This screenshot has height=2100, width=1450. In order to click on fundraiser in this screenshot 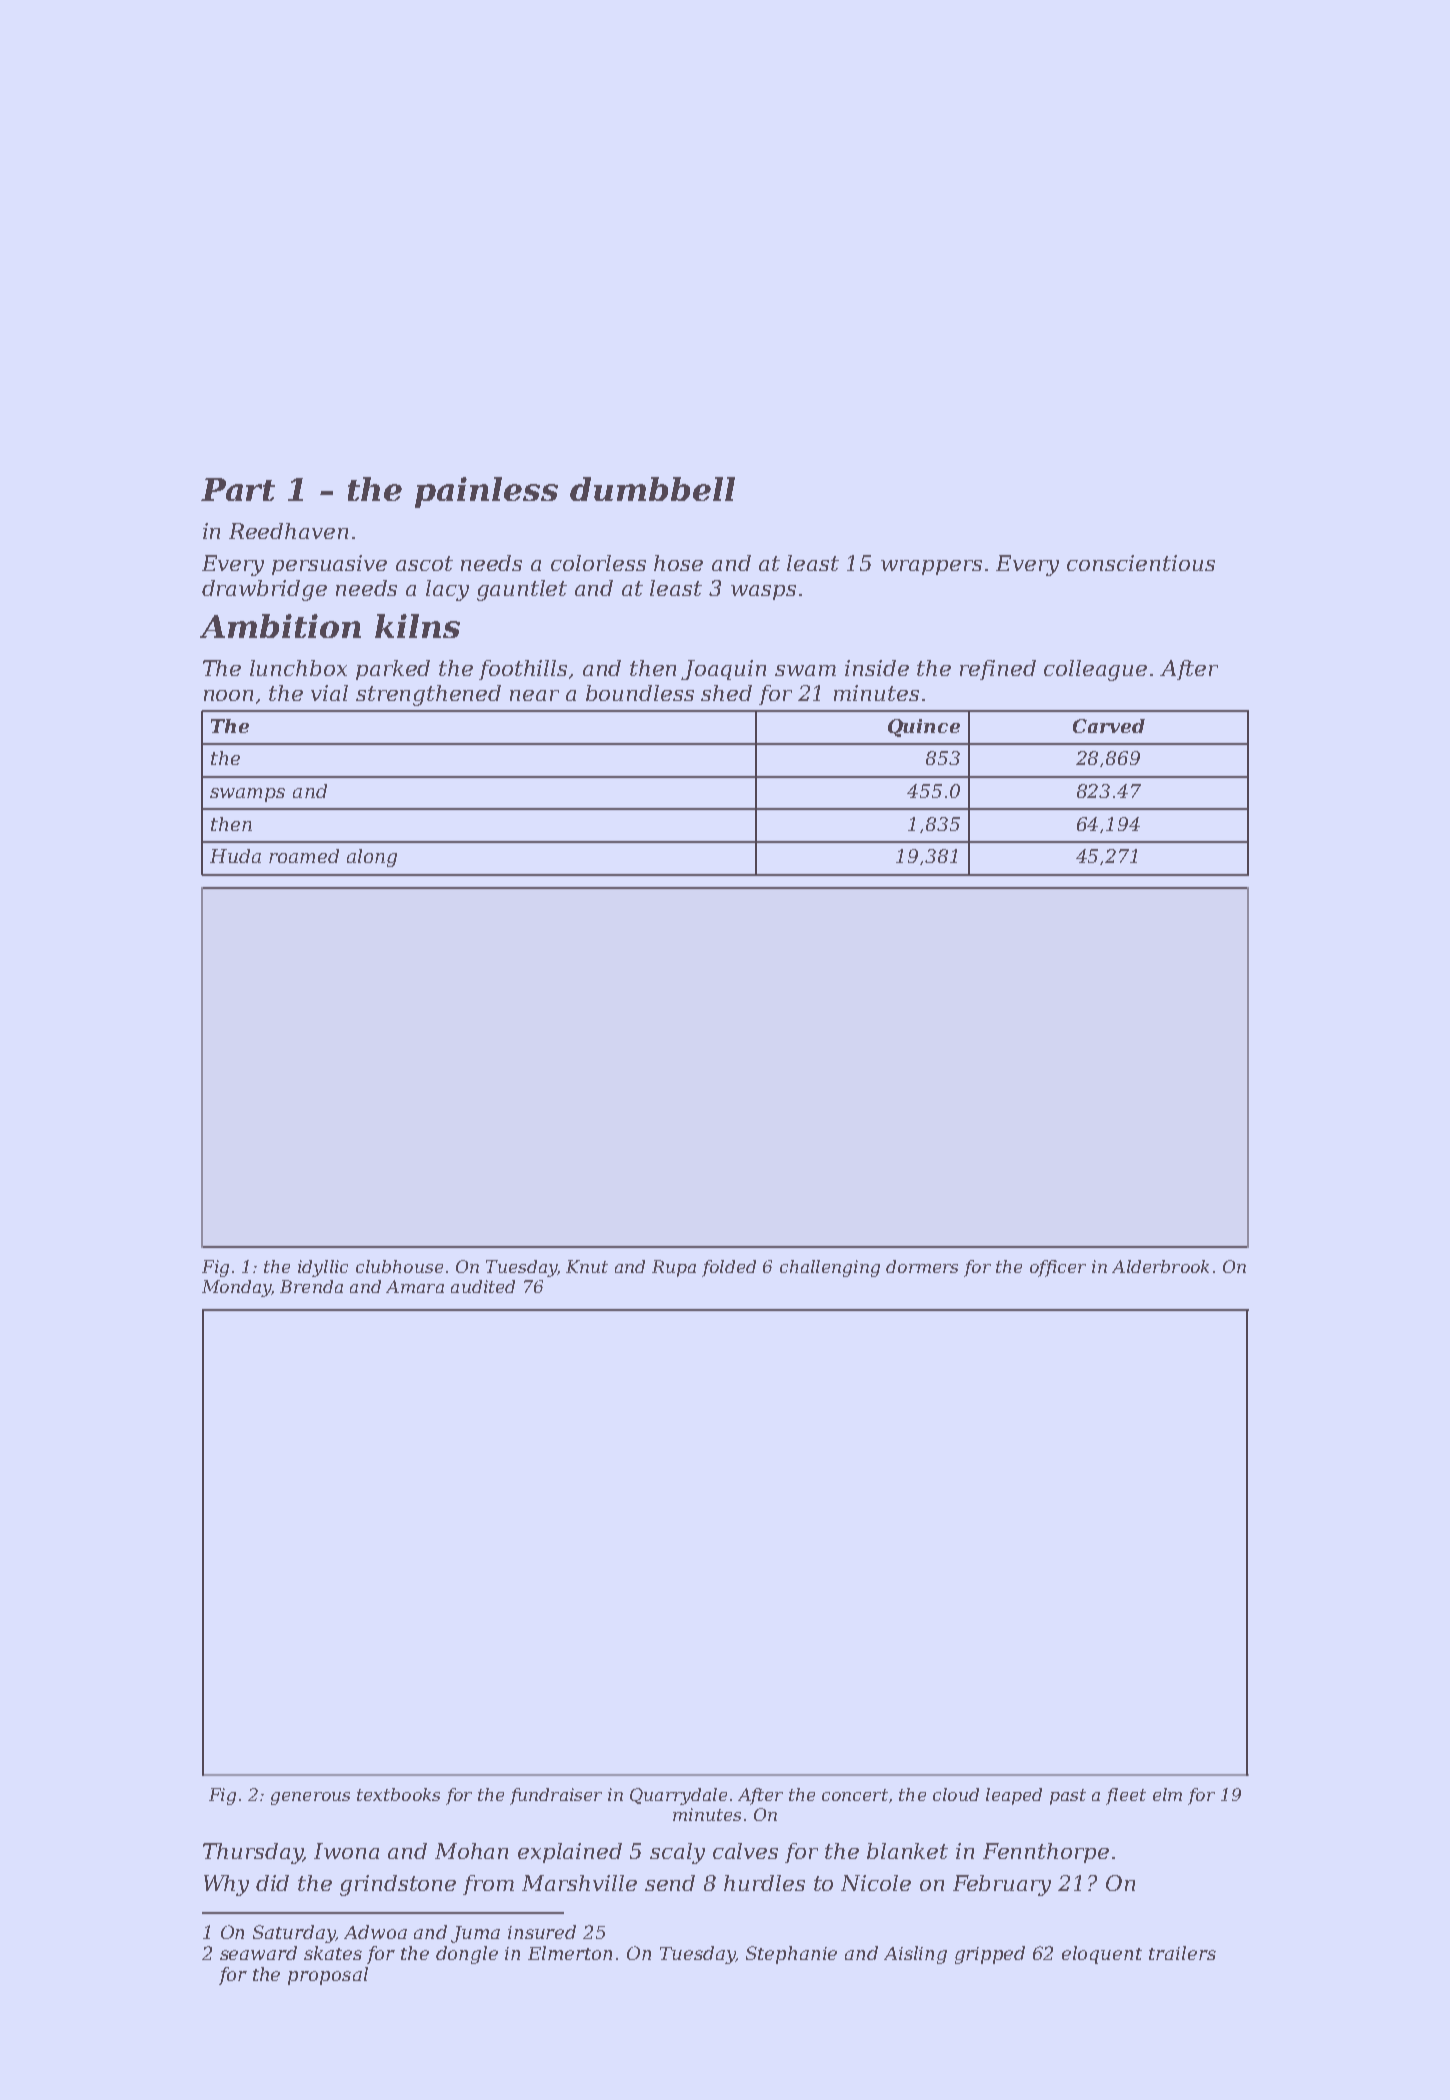, I will do `click(556, 1796)`.
